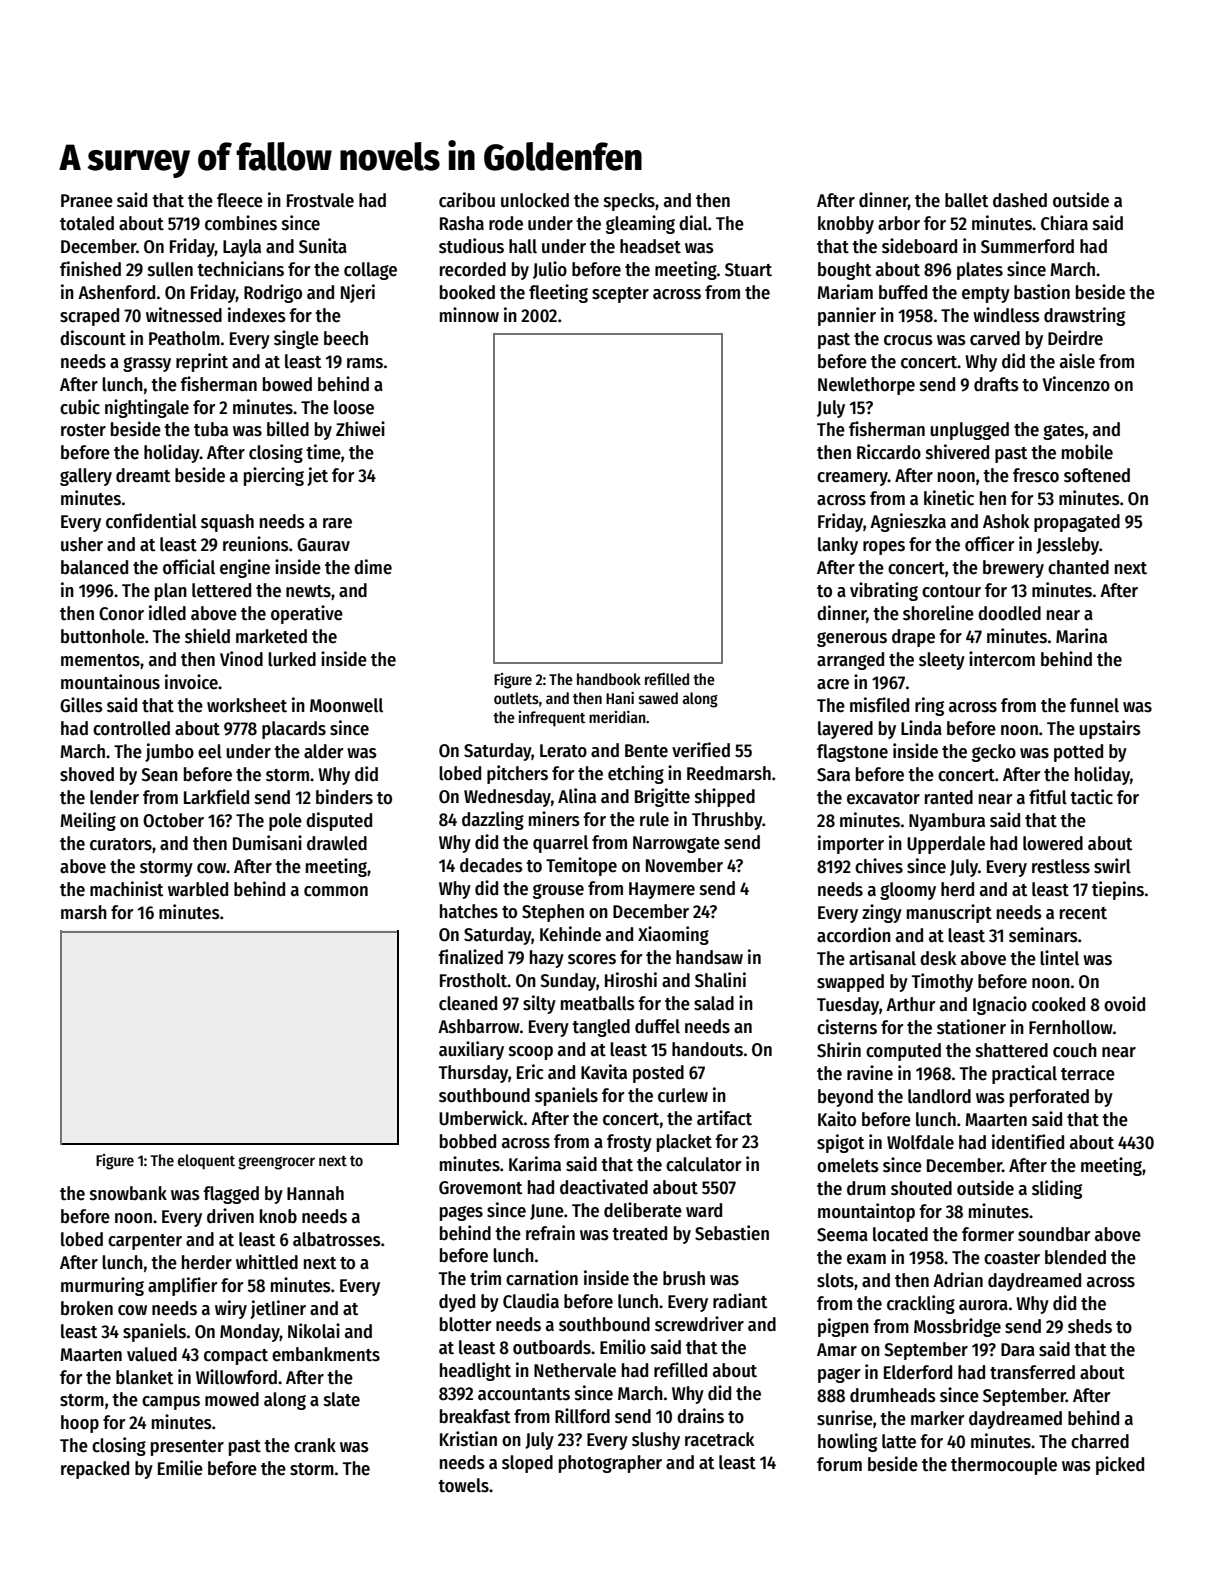  I want to click on practical, so click(1024, 1074).
